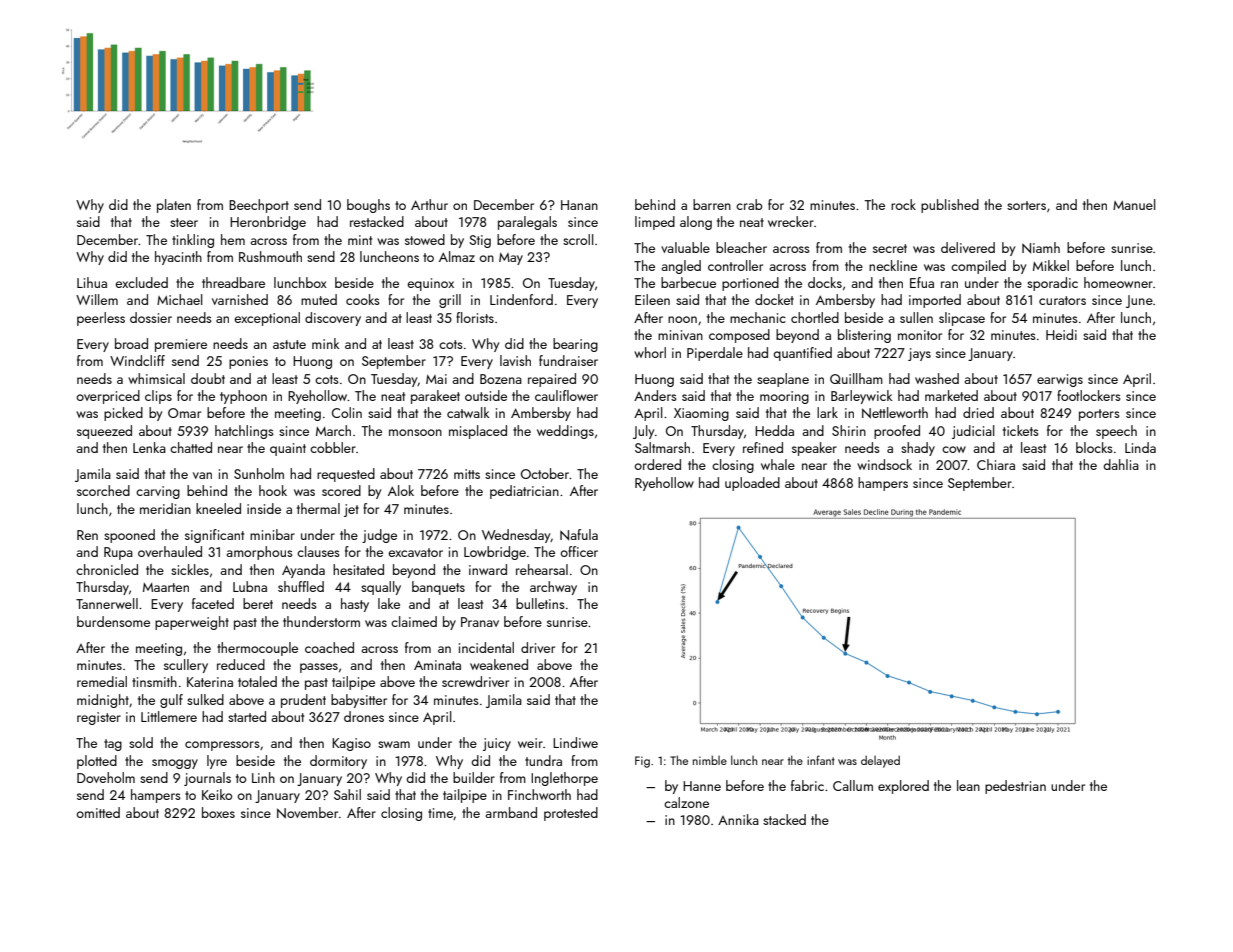 The image size is (1233, 952). I want to click on Heidi, so click(1061, 334).
